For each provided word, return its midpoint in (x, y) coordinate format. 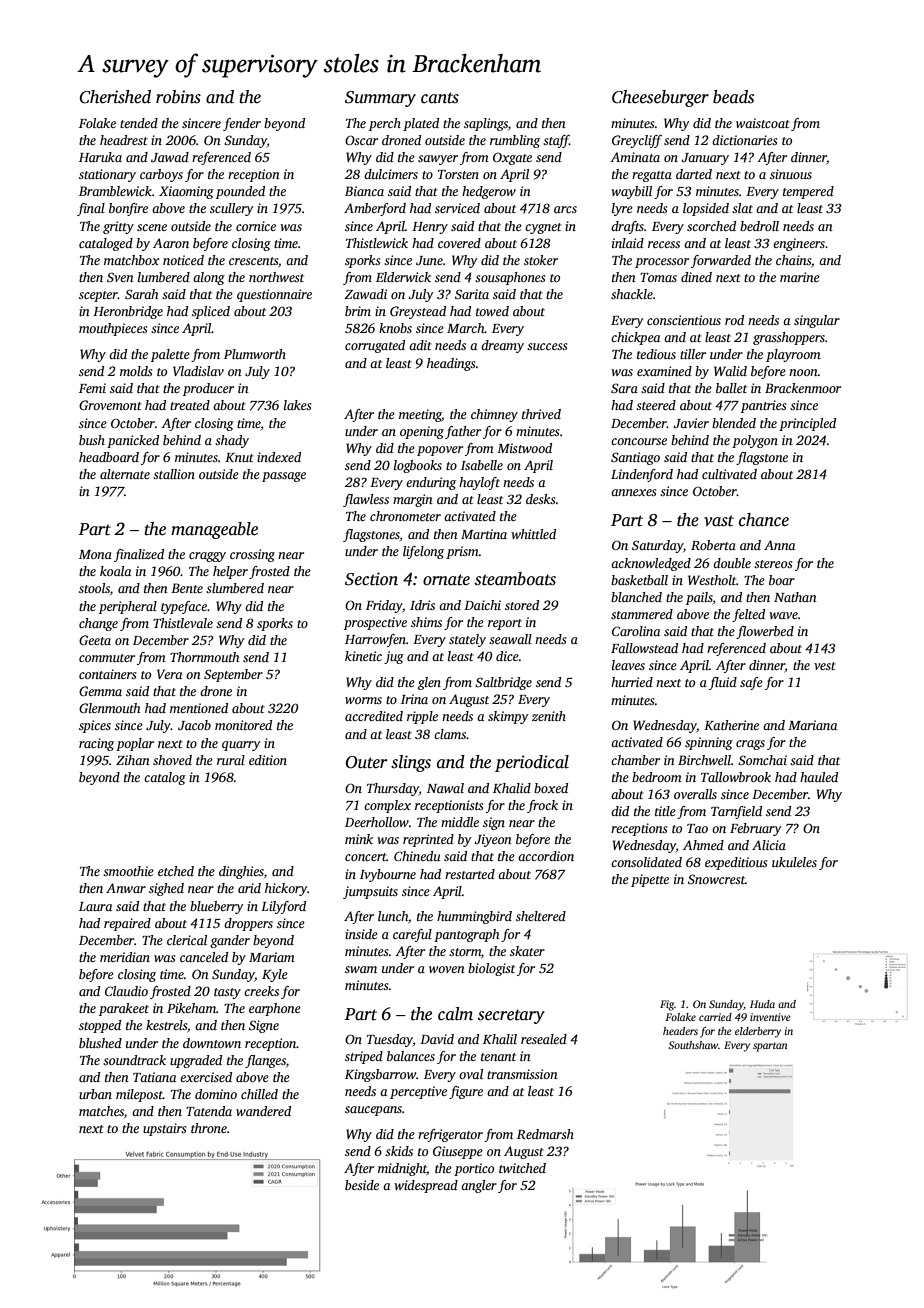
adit (420, 345)
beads (733, 97)
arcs (565, 209)
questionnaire (274, 295)
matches (101, 1111)
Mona (95, 554)
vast (719, 521)
